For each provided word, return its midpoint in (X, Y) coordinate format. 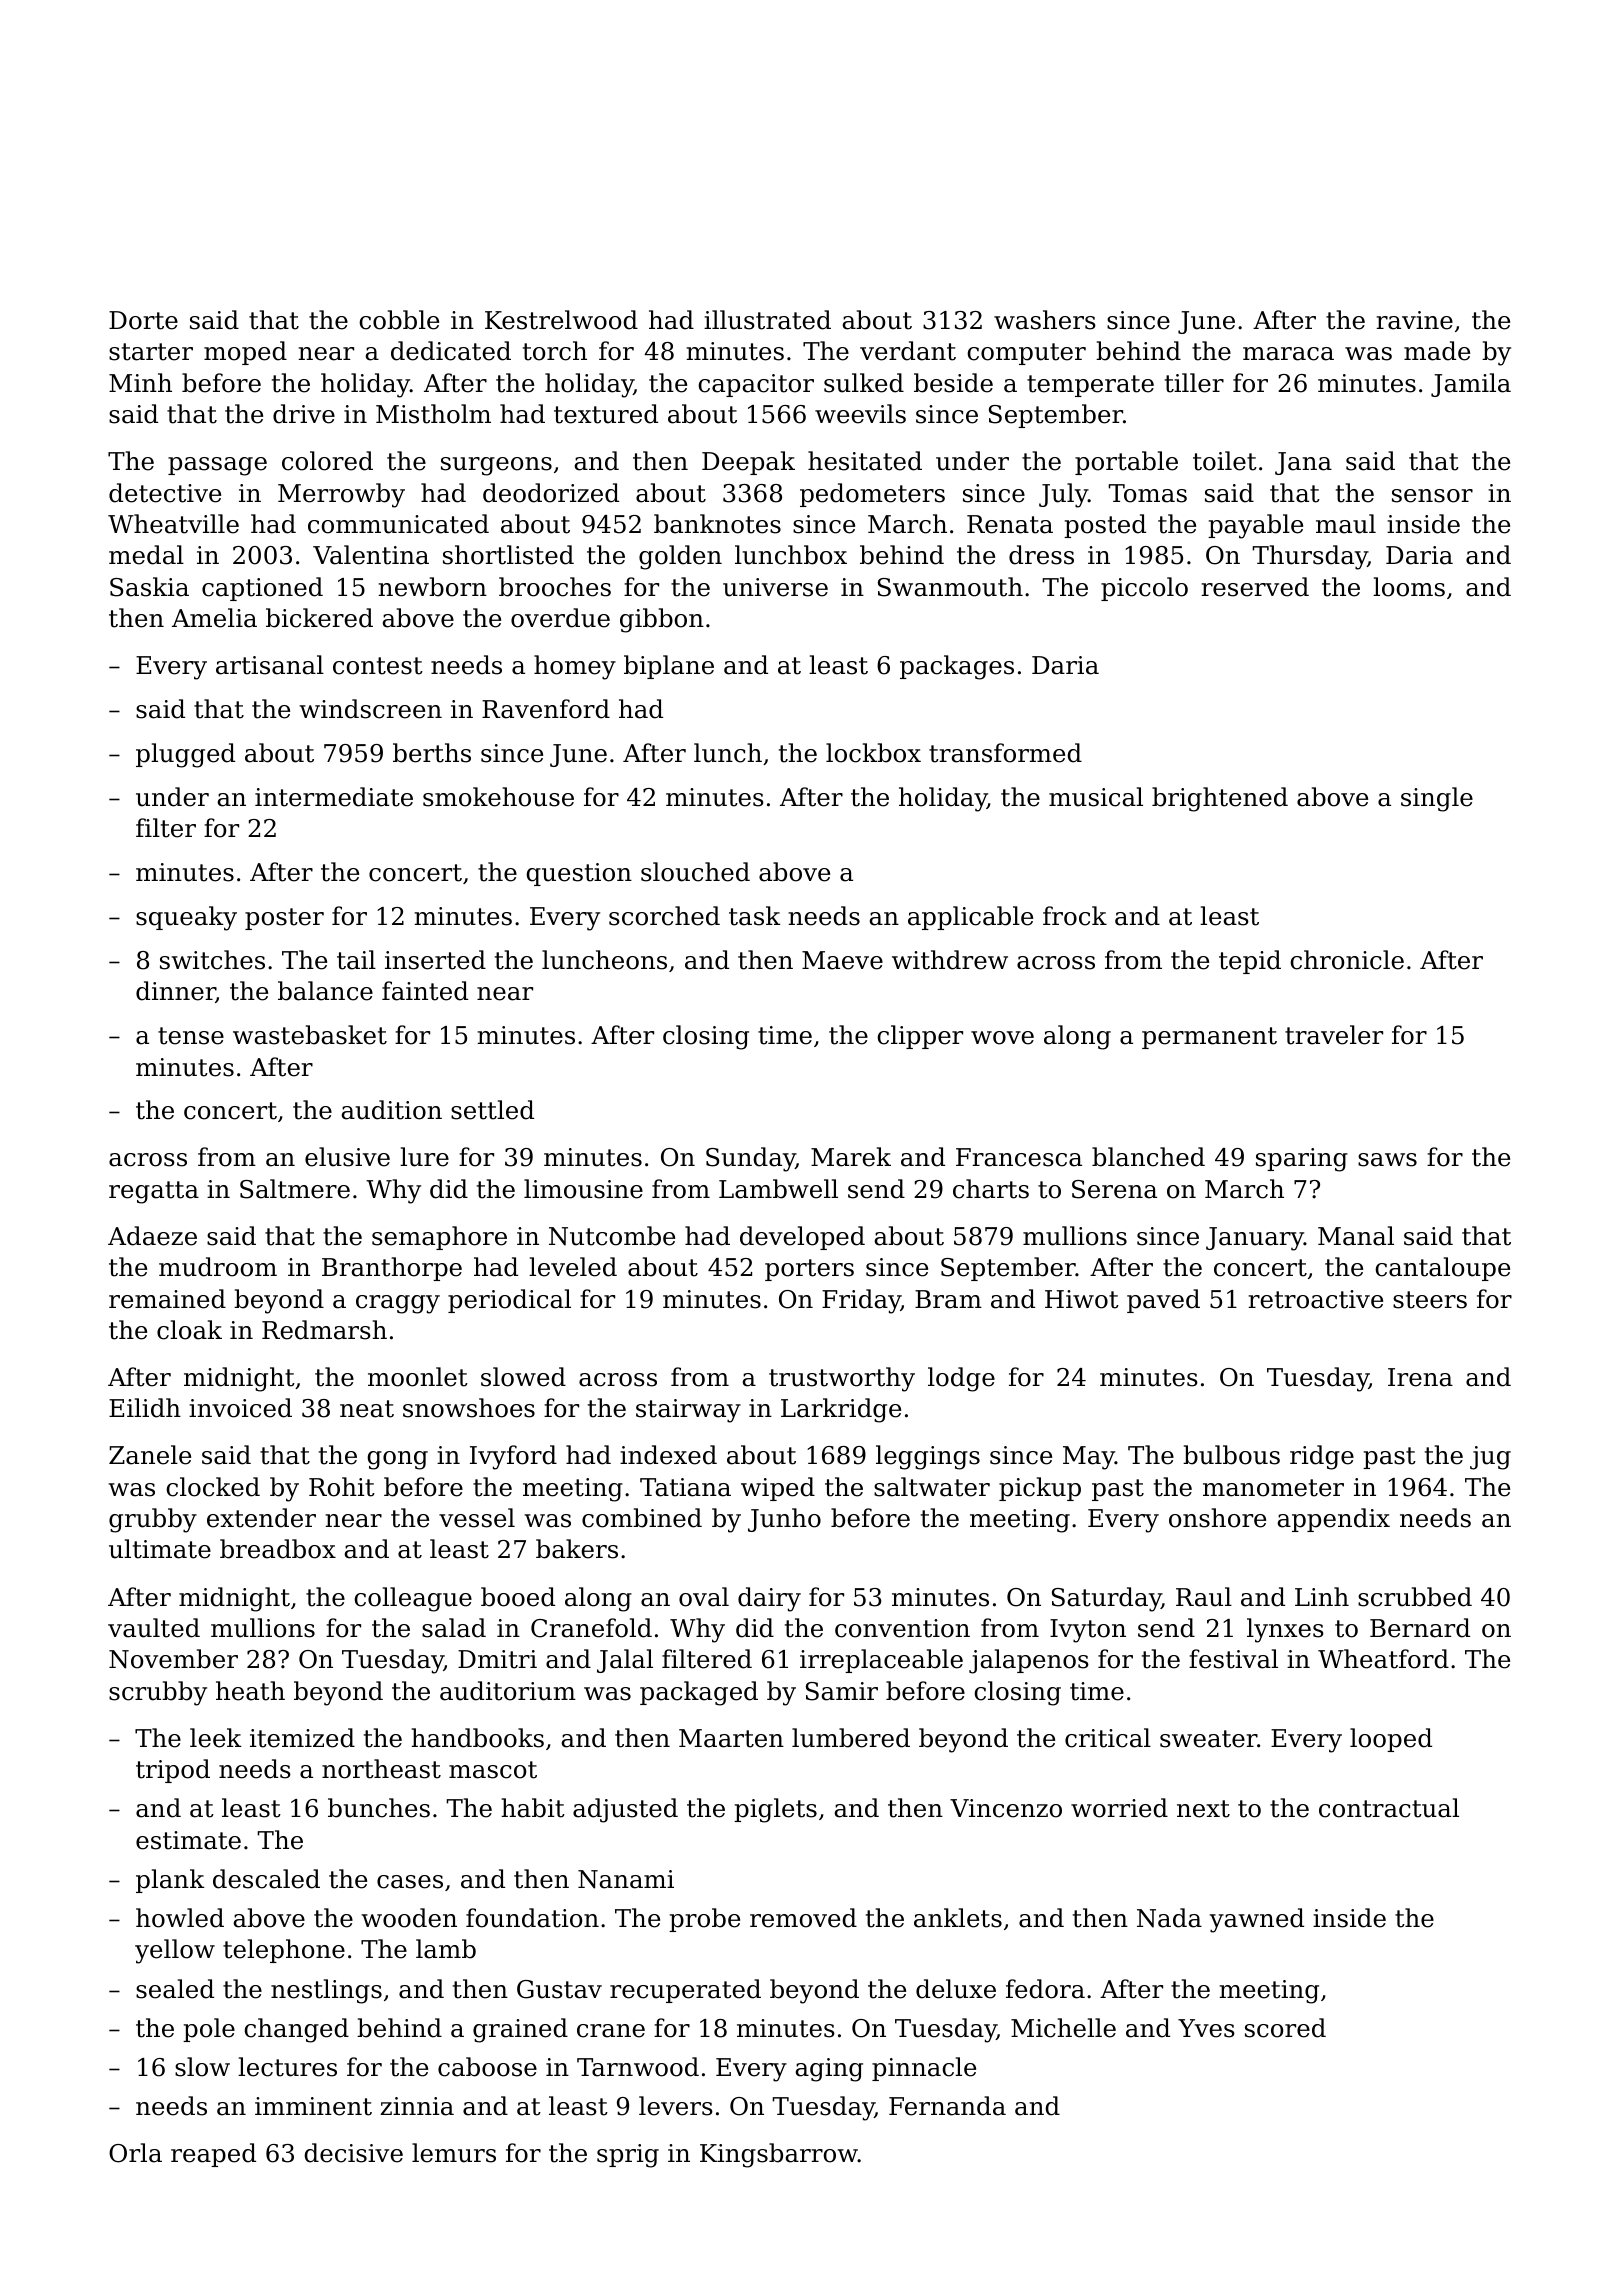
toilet (1225, 461)
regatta (154, 1192)
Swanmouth (950, 587)
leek (216, 1738)
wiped (778, 1489)
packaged (699, 1693)
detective (165, 493)
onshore (1217, 1518)
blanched (1148, 1157)
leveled (573, 1267)
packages (957, 667)
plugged (185, 755)
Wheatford (1383, 1659)
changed (296, 2030)
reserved (1255, 587)
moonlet (418, 1377)
